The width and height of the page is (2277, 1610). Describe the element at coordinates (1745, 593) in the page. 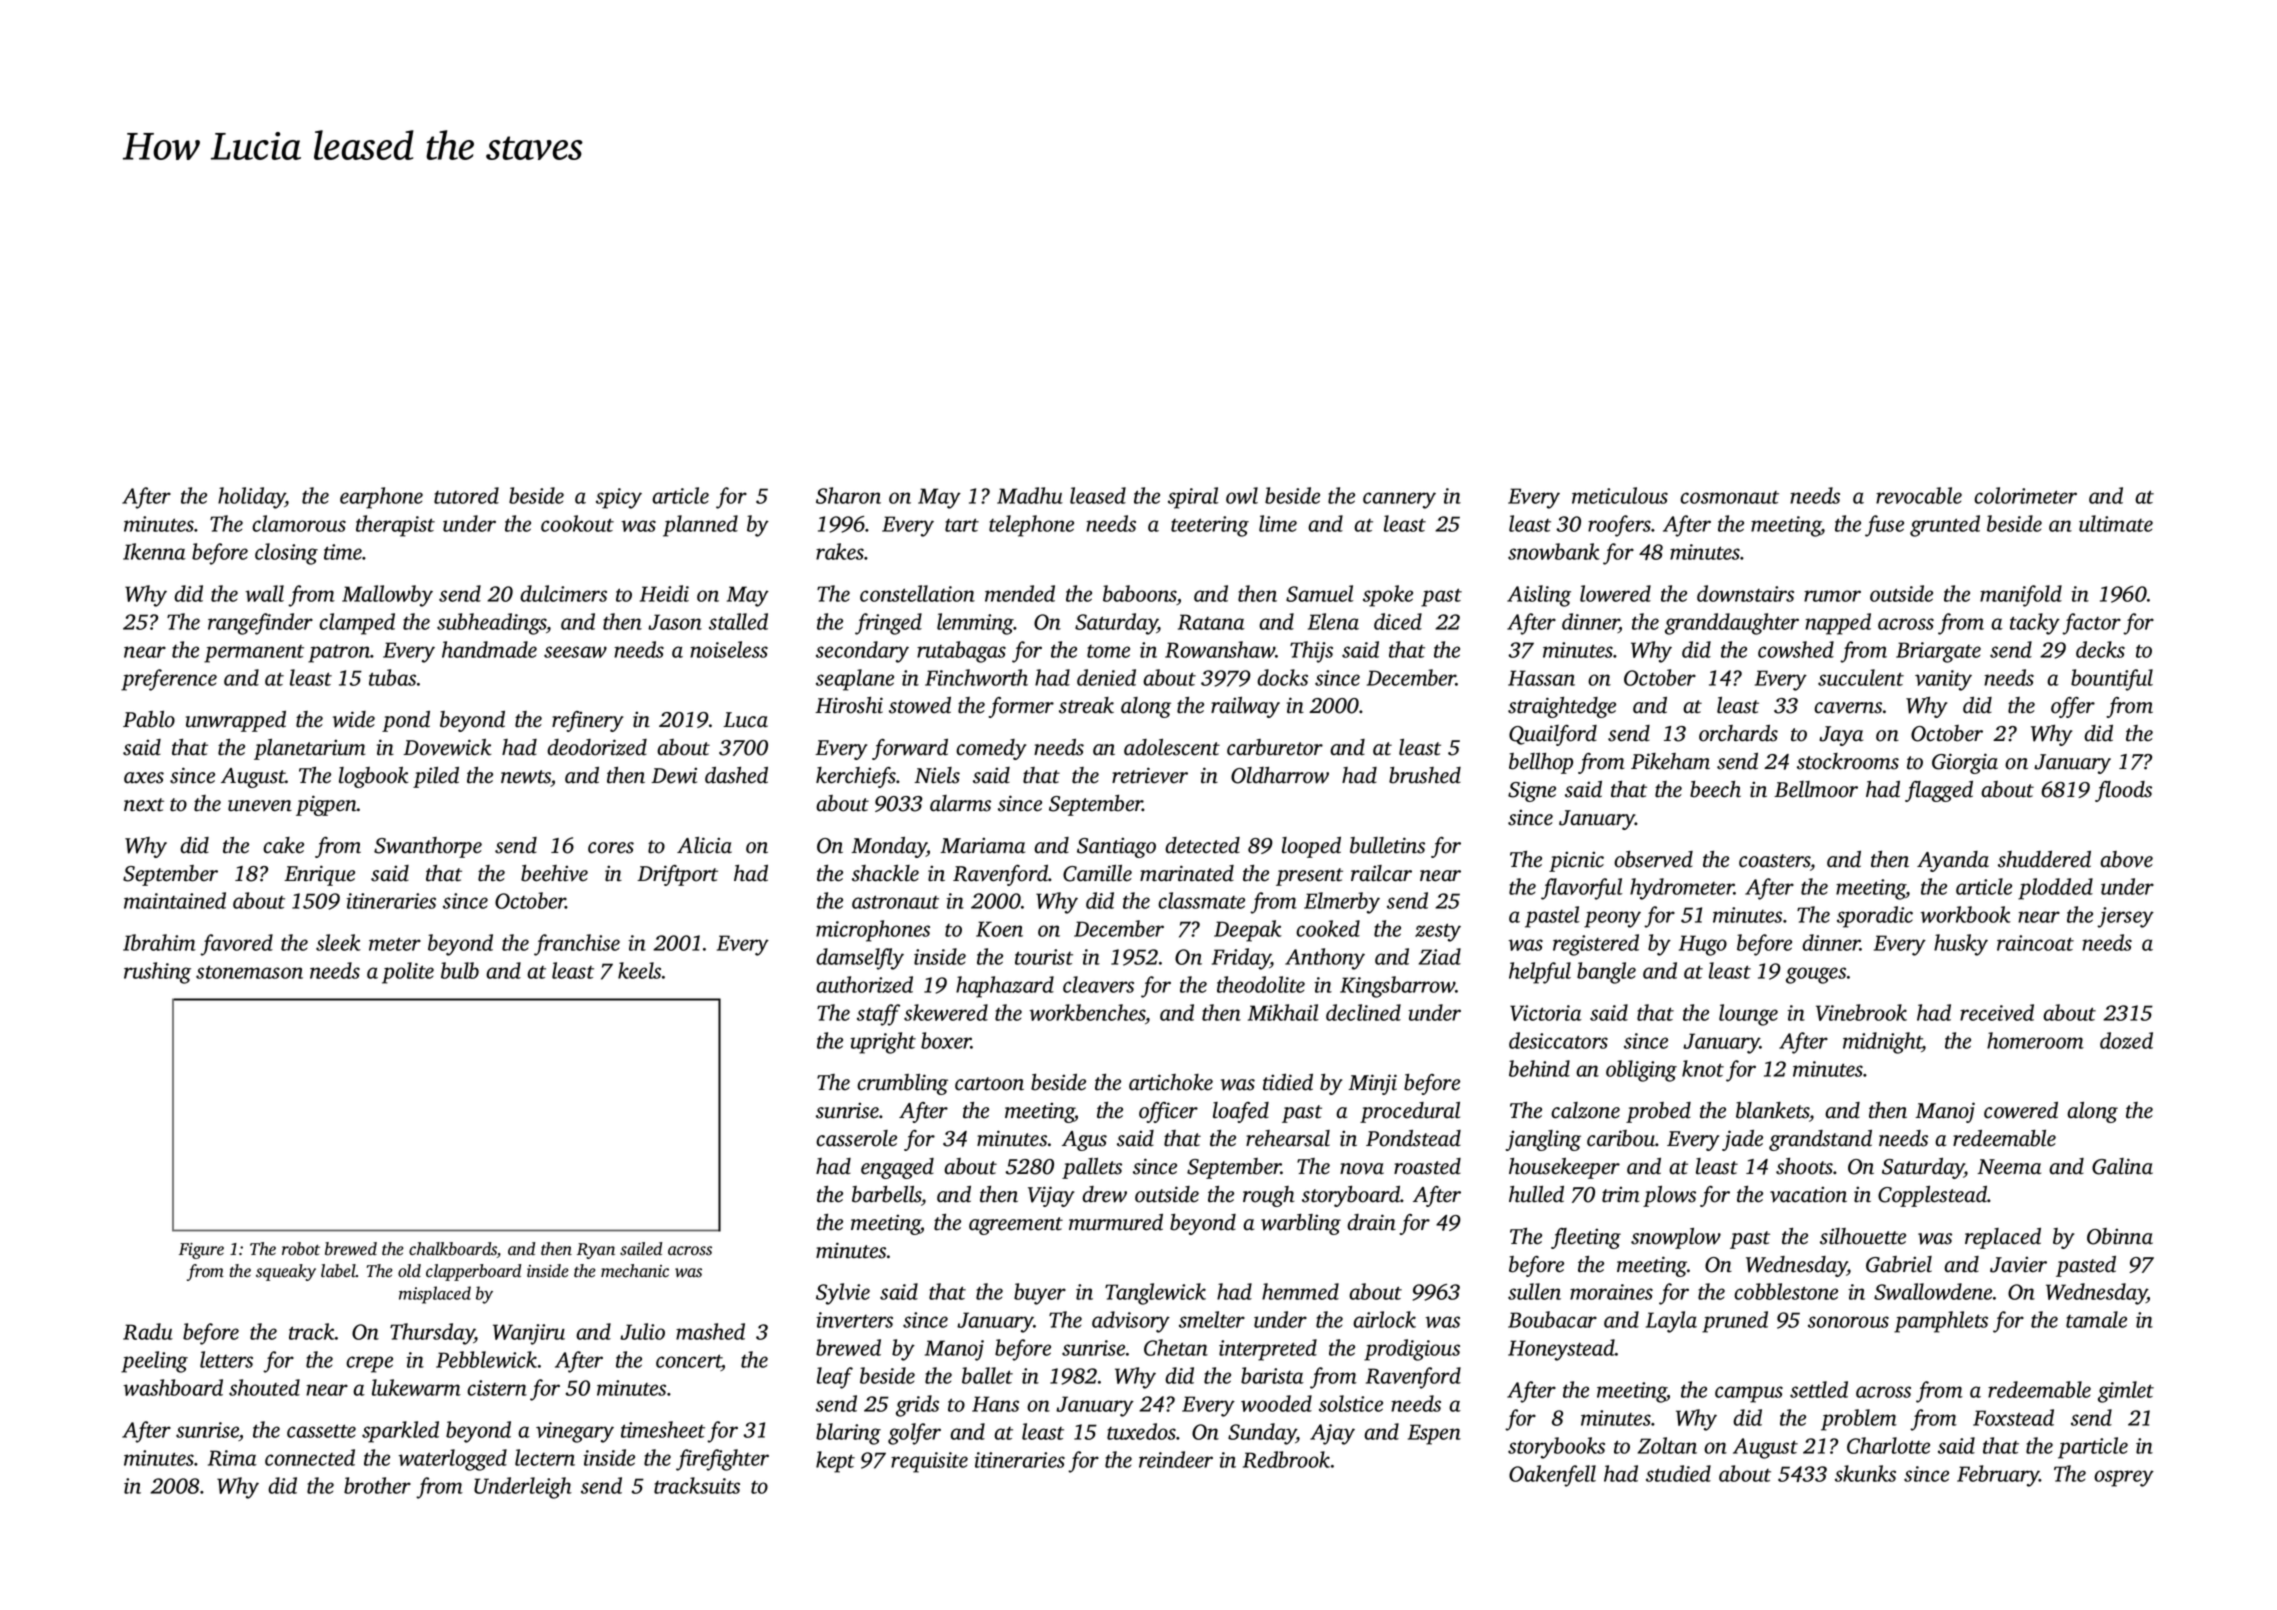

I see `downstairs` at that location.
